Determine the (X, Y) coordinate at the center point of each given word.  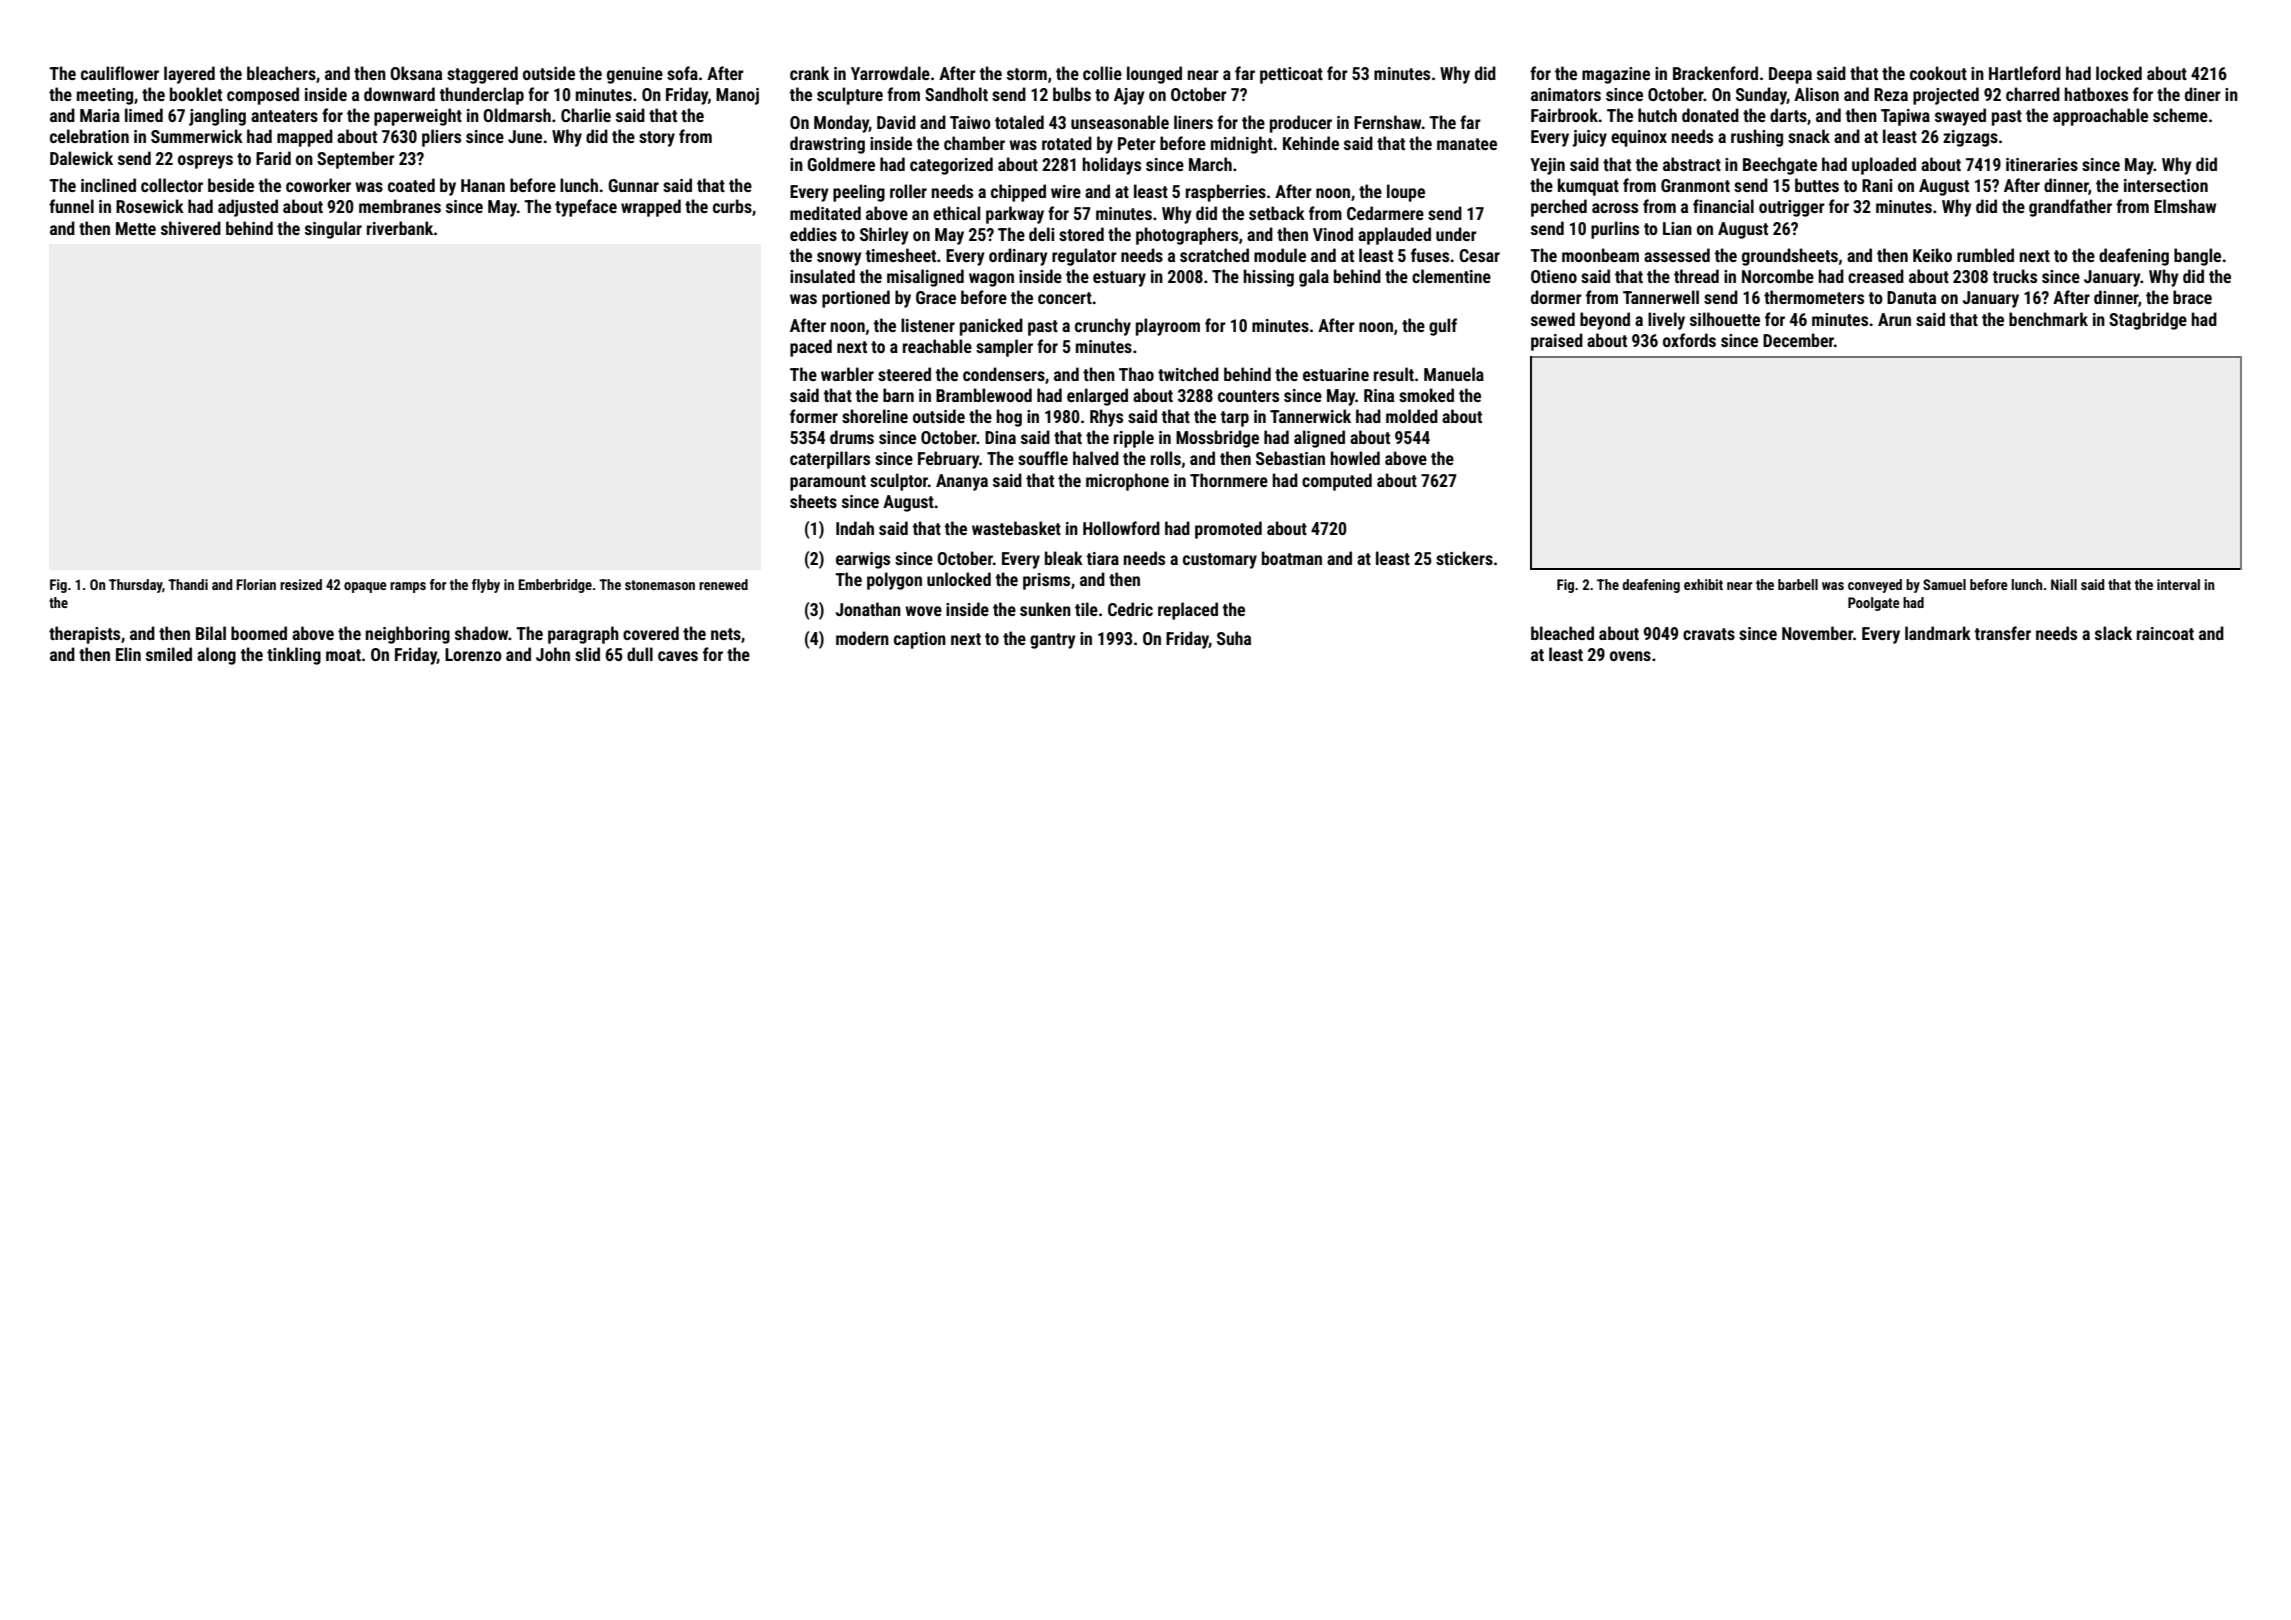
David (896, 122)
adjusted (248, 208)
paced (811, 348)
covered (651, 633)
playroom (1168, 327)
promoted (1228, 530)
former (814, 416)
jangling (217, 117)
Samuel (1944, 584)
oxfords (1689, 340)
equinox (1639, 138)
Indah (855, 528)
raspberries (1226, 193)
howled (1355, 458)
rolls (1166, 458)
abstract (1692, 164)
